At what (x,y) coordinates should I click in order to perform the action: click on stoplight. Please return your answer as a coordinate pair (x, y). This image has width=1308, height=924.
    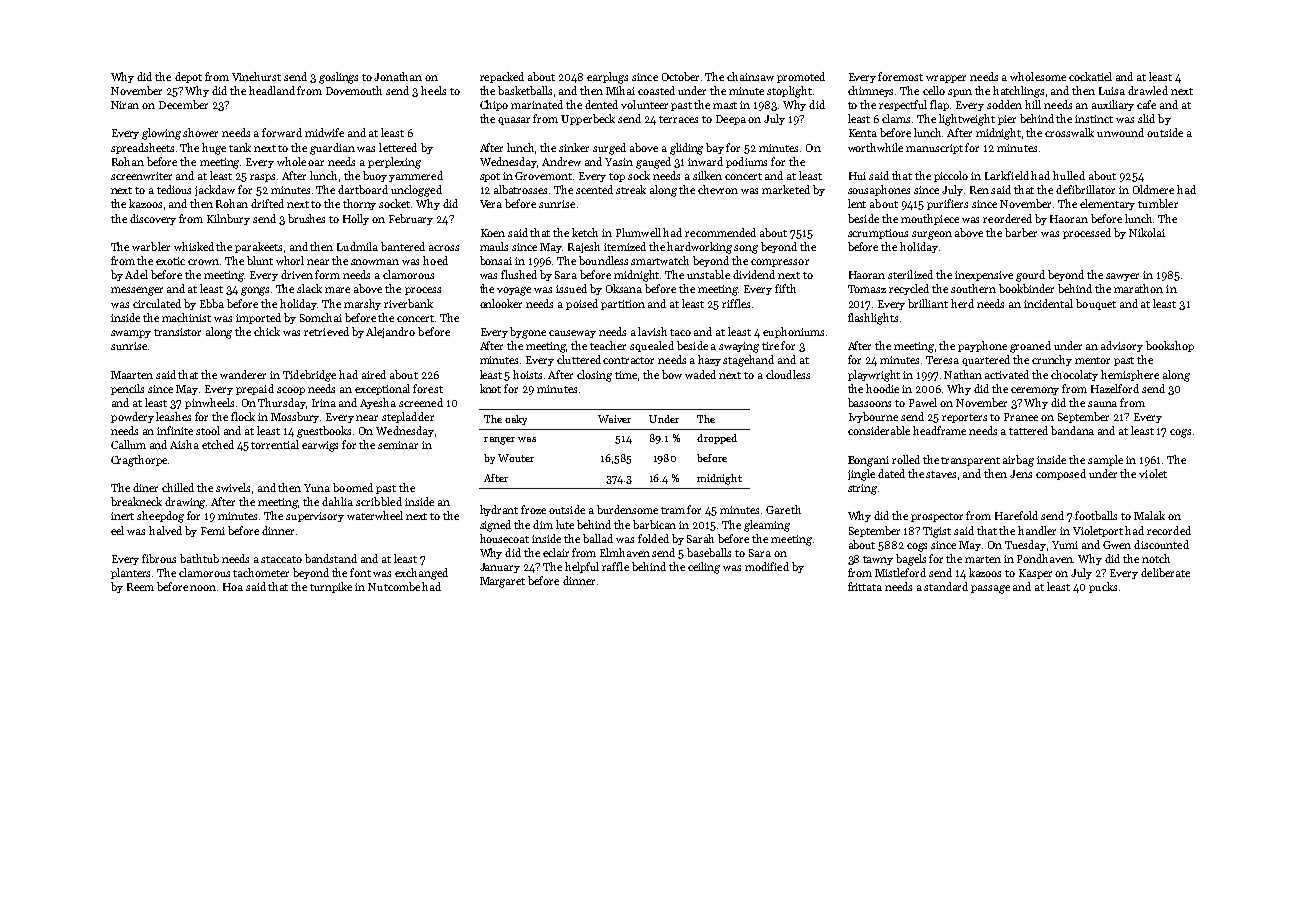
    Looking at the image, I should click on (789, 92).
